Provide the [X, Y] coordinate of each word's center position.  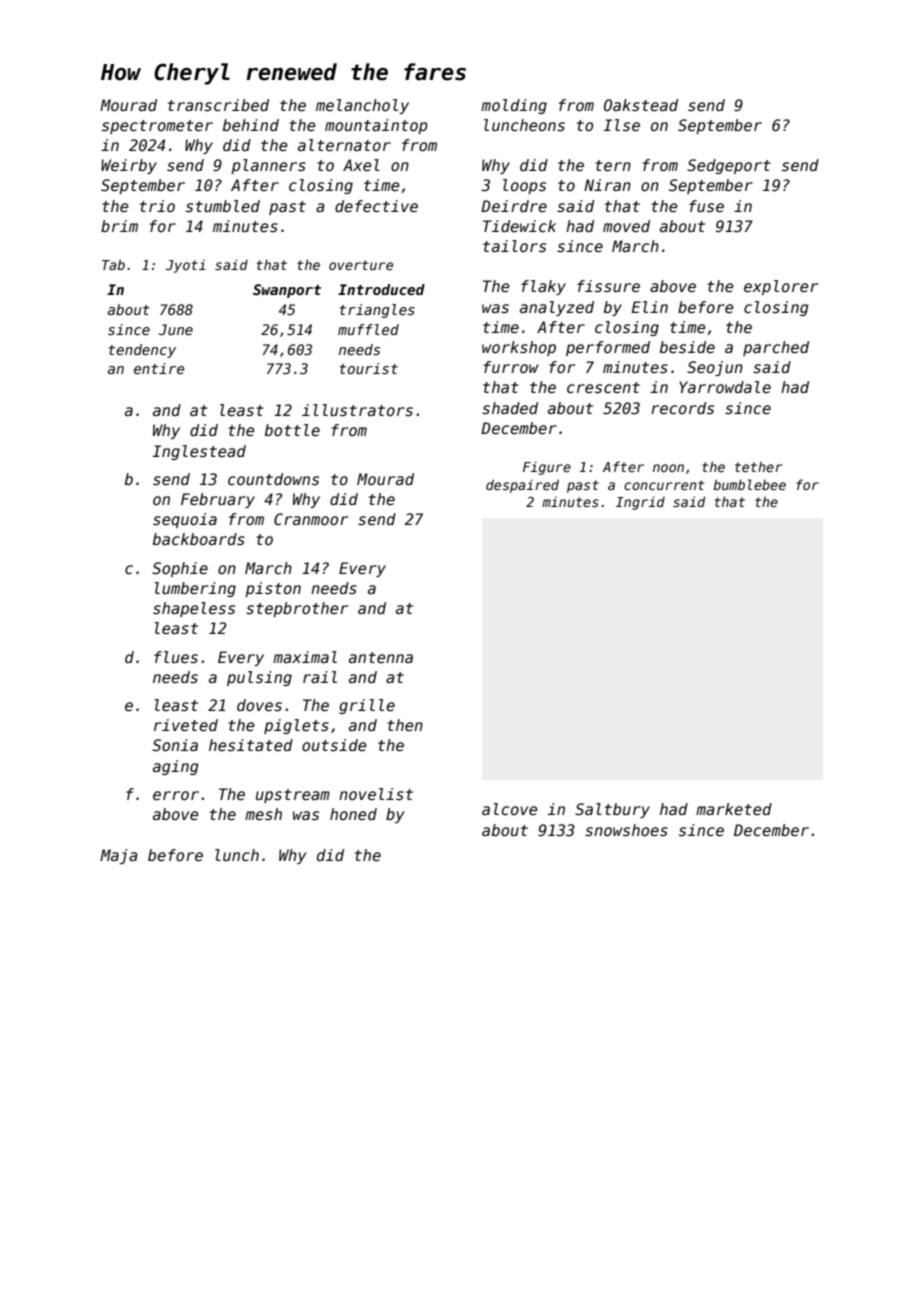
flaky [543, 287]
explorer [781, 287]
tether [759, 466]
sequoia [185, 520]
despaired [522, 486]
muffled [368, 329]
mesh [263, 814]
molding [514, 106]
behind [251, 125]
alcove [510, 809]
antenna [381, 657]
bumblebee [749, 484]
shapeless [194, 609]
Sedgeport [729, 166]
